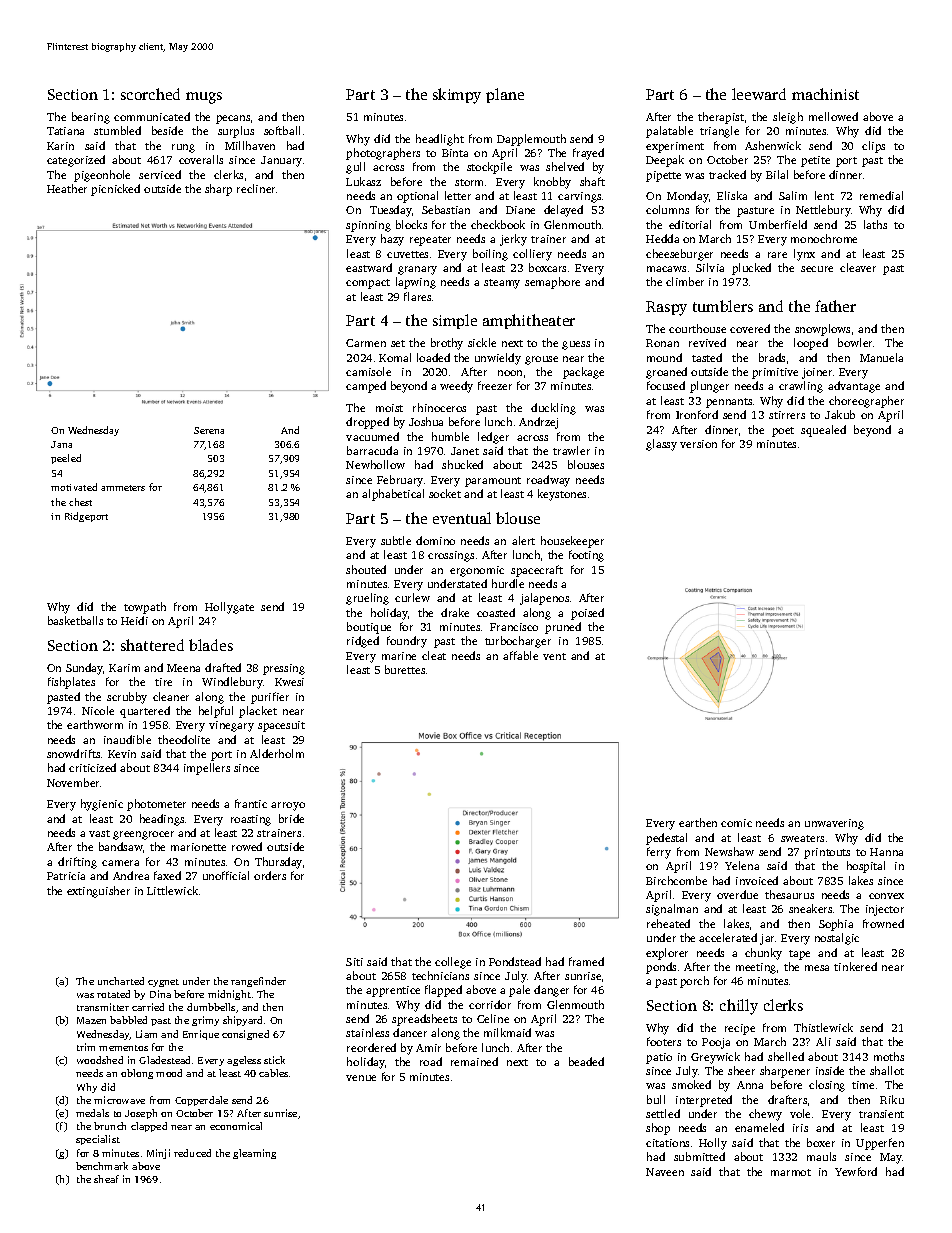 This page has height=1233, width=952. Describe the element at coordinates (520, 655) in the page. I see `affable` at that location.
